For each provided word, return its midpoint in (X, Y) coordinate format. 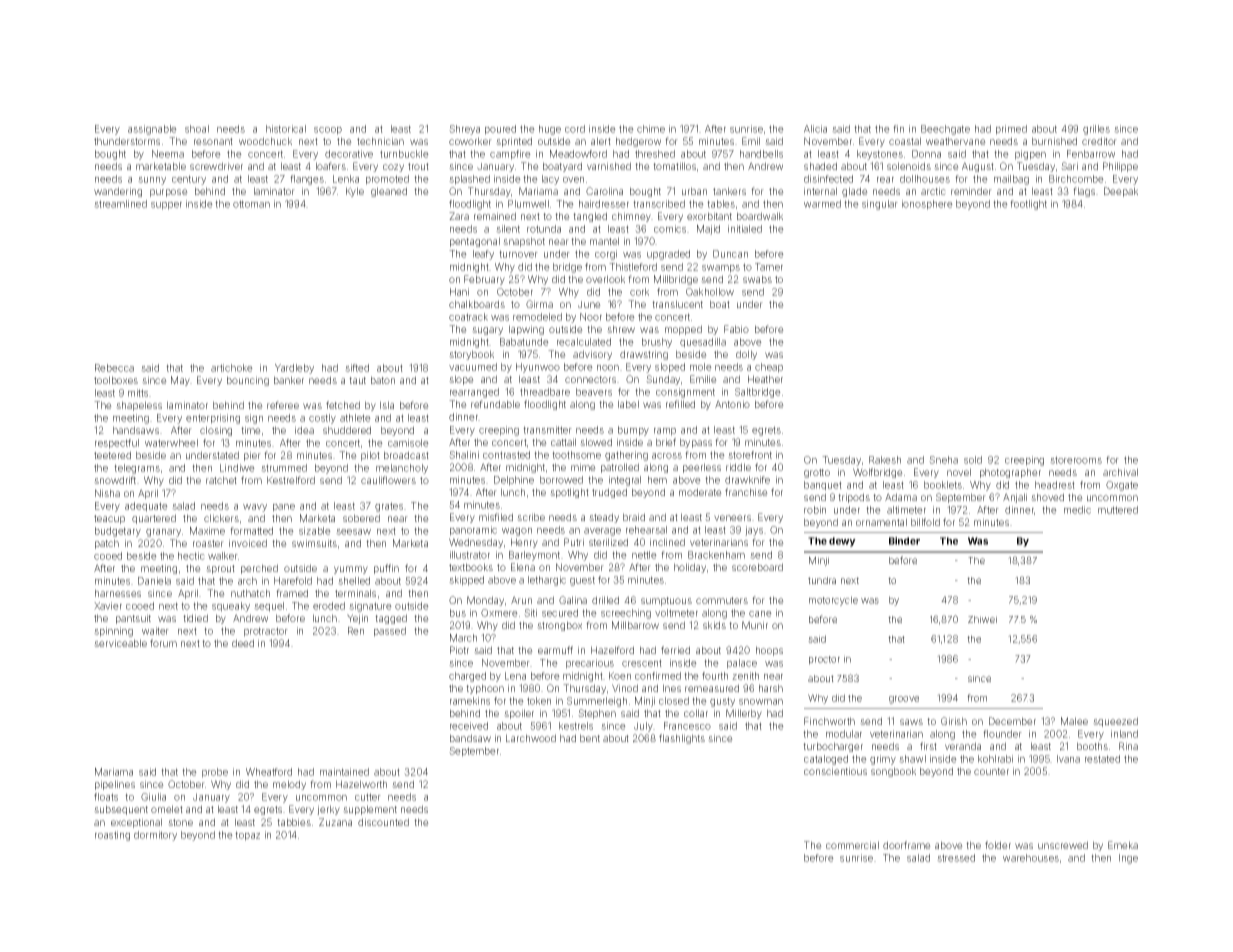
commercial (852, 845)
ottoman (251, 204)
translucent (677, 304)
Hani (459, 292)
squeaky (231, 607)
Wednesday (476, 543)
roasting (112, 836)
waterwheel (171, 443)
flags (1084, 192)
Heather (765, 379)
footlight (1028, 205)
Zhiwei (982, 619)
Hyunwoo (538, 368)
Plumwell (528, 204)
